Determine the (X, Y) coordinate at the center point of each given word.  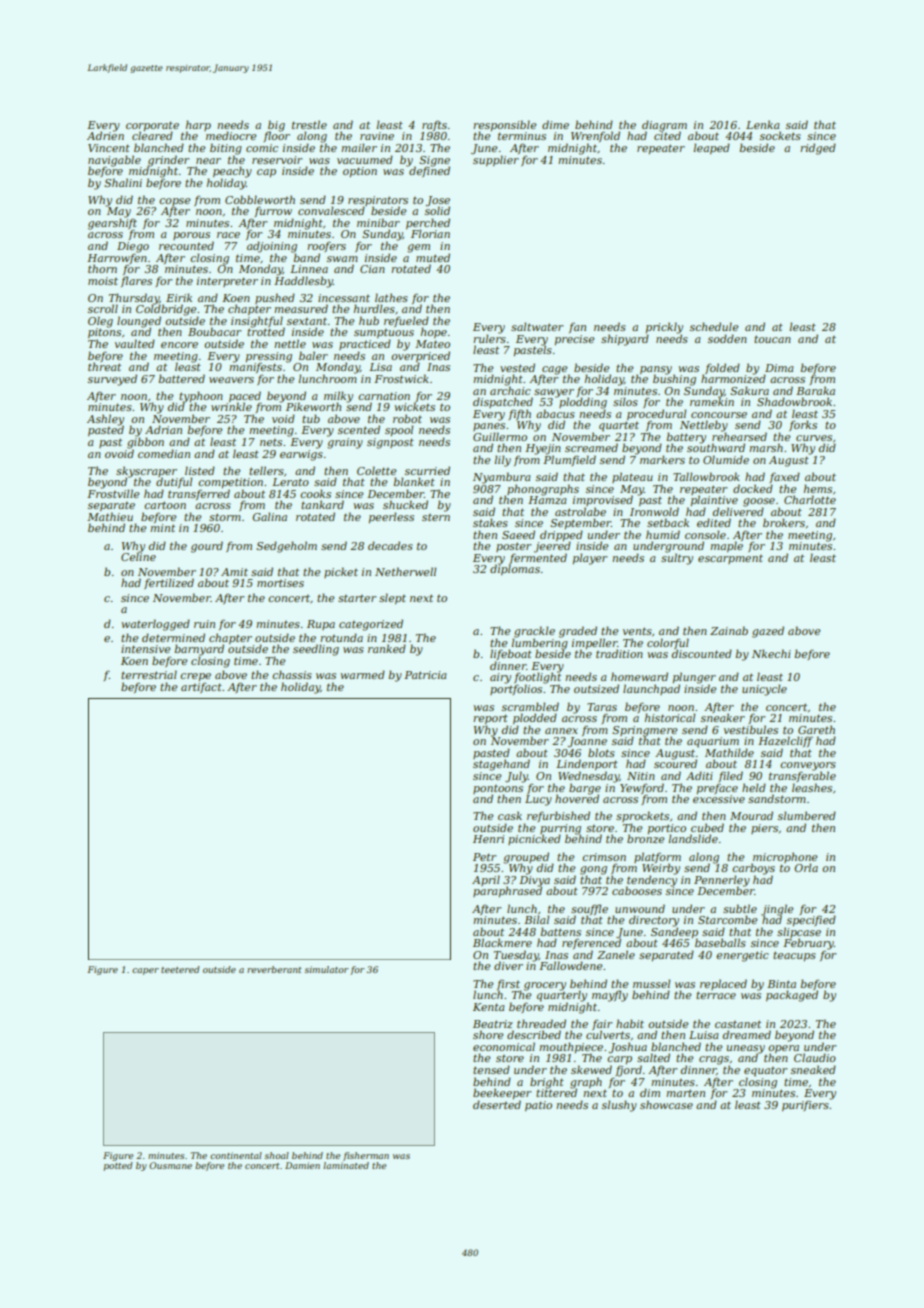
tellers (266, 470)
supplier (496, 160)
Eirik (179, 297)
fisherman (366, 1156)
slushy (619, 1106)
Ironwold (654, 511)
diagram (664, 126)
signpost (390, 443)
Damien (302, 1165)
